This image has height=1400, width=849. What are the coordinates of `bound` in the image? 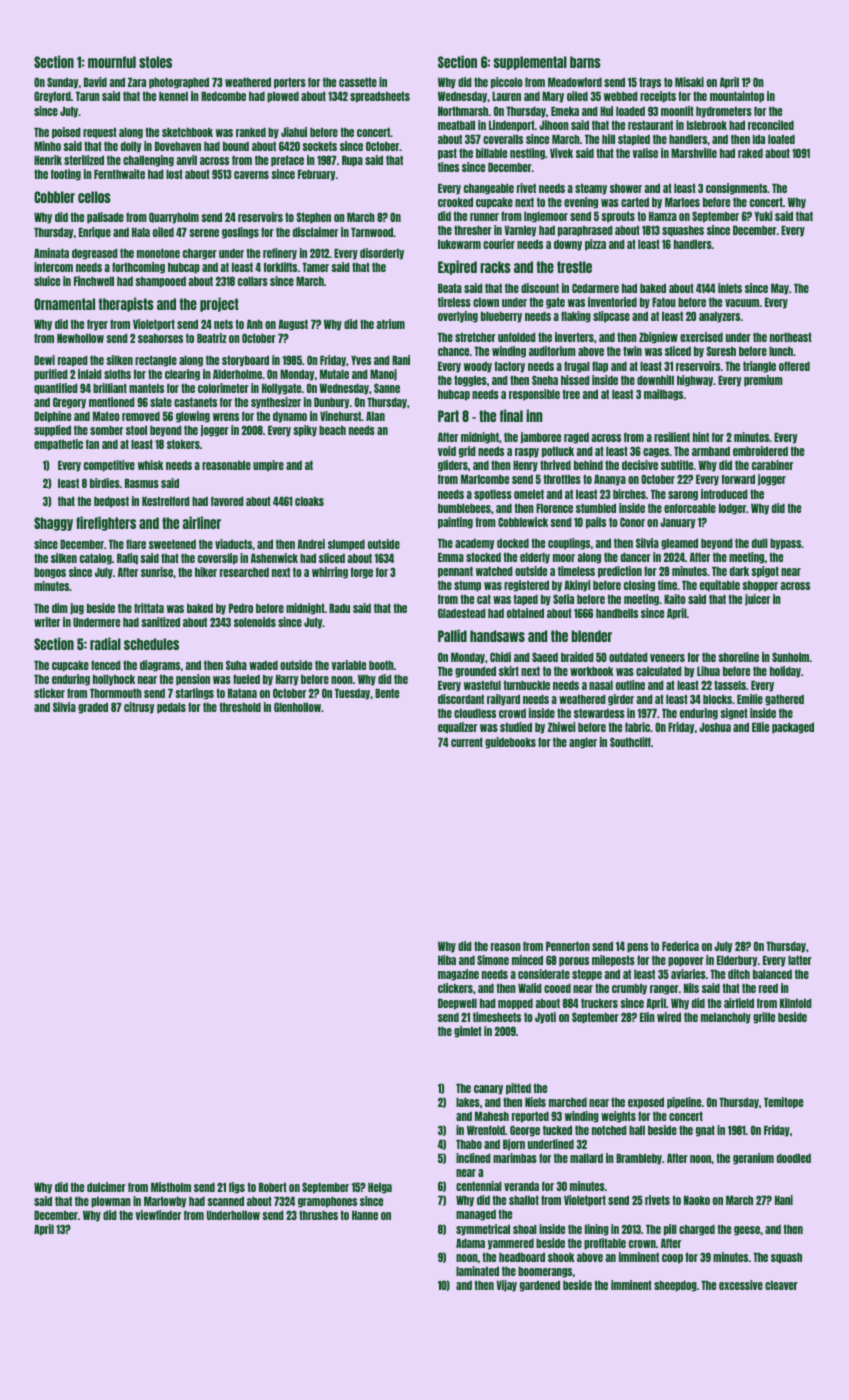 It's located at (236, 146).
